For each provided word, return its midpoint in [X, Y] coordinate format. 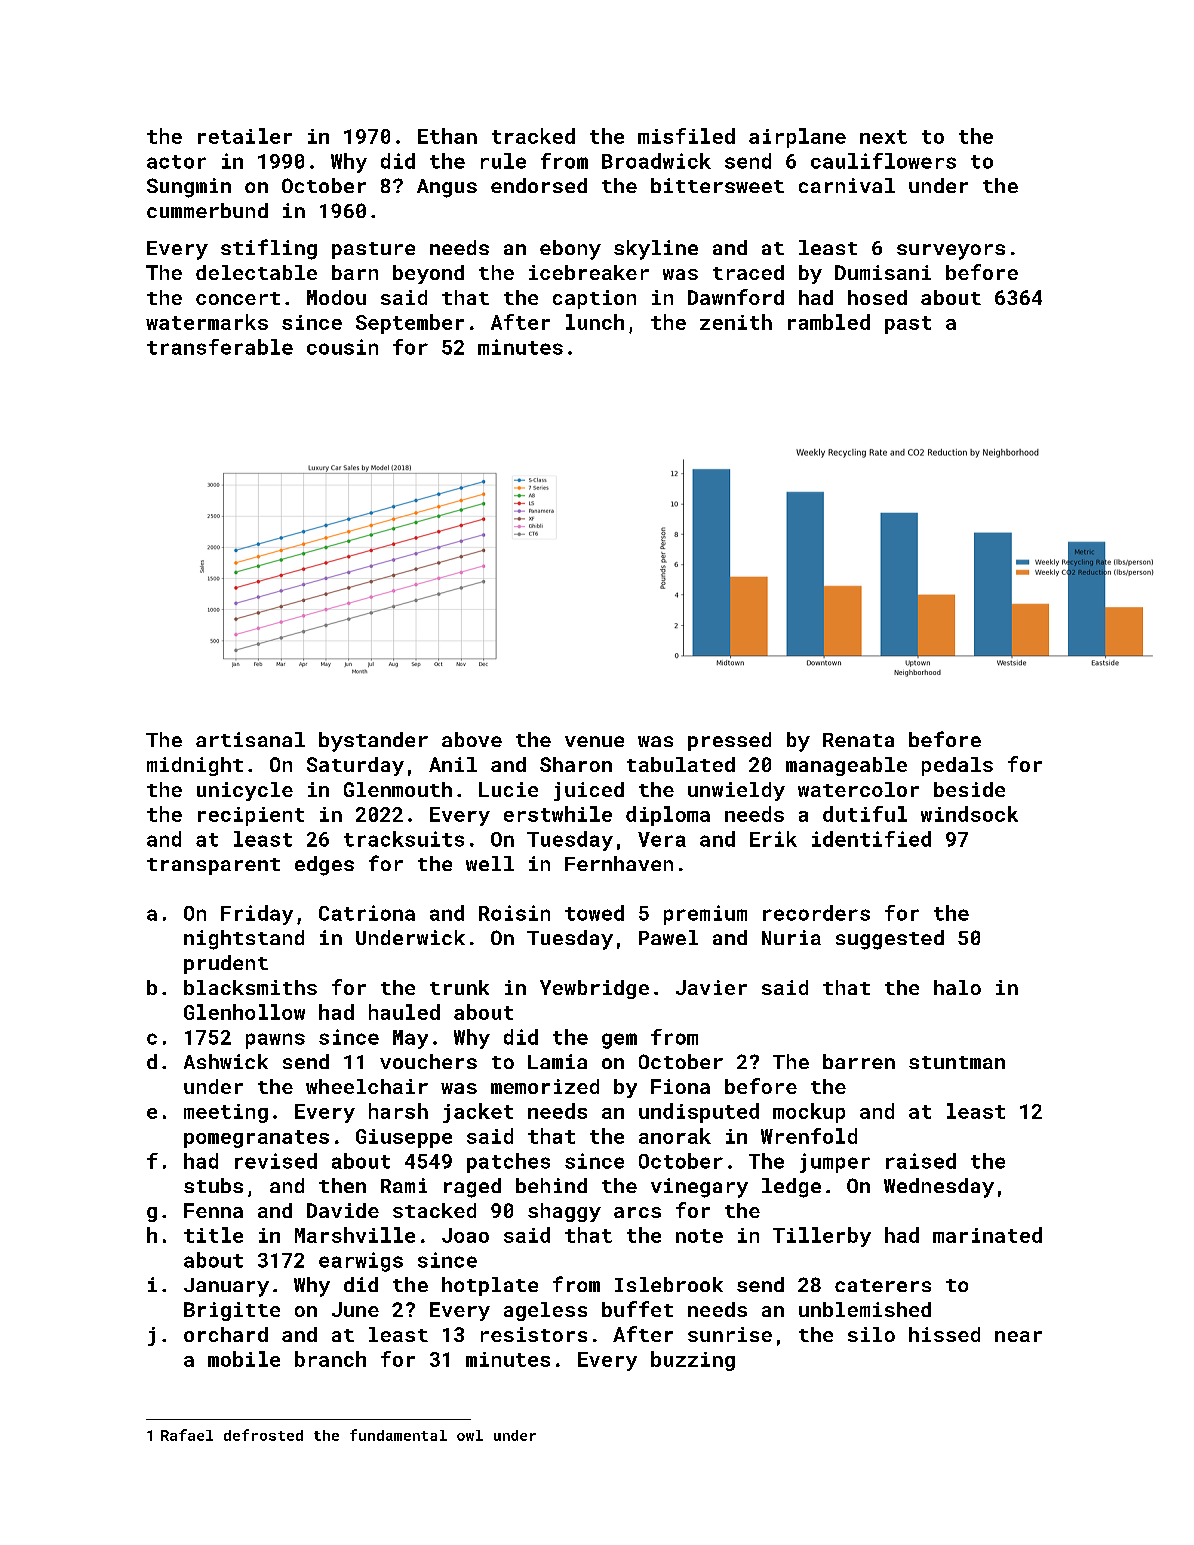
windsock [969, 814]
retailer [245, 136]
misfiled [686, 136]
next [883, 137]
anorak [675, 1136]
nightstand [244, 940]
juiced [589, 791]
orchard [226, 1334]
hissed [944, 1334]
